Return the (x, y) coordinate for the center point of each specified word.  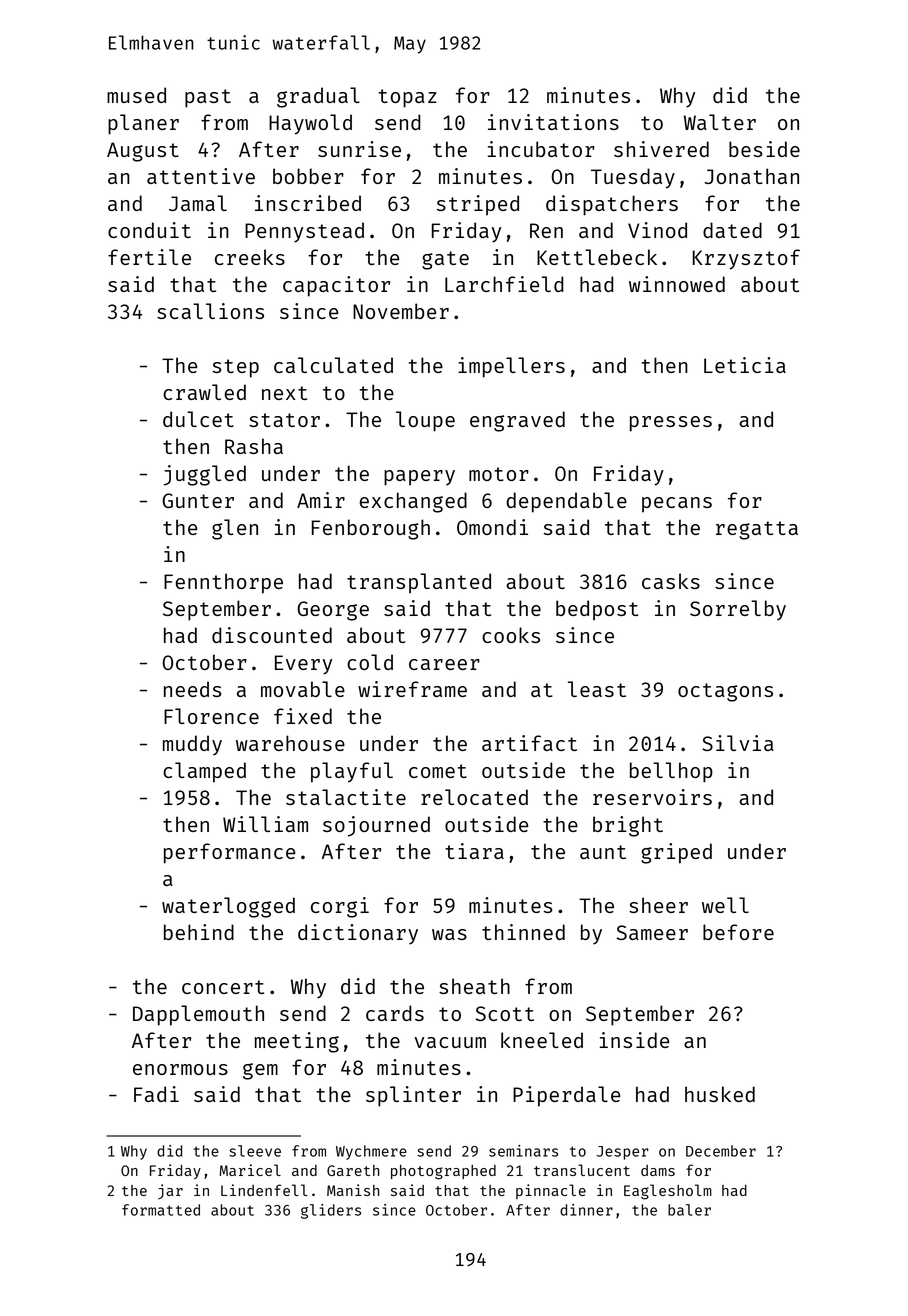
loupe (425, 421)
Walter (720, 122)
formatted (161, 1210)
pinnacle (551, 1191)
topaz (408, 98)
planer (143, 124)
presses (671, 424)
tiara (474, 851)
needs (192, 689)
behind (199, 932)
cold (370, 662)
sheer (658, 905)
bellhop (671, 772)
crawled (204, 392)
